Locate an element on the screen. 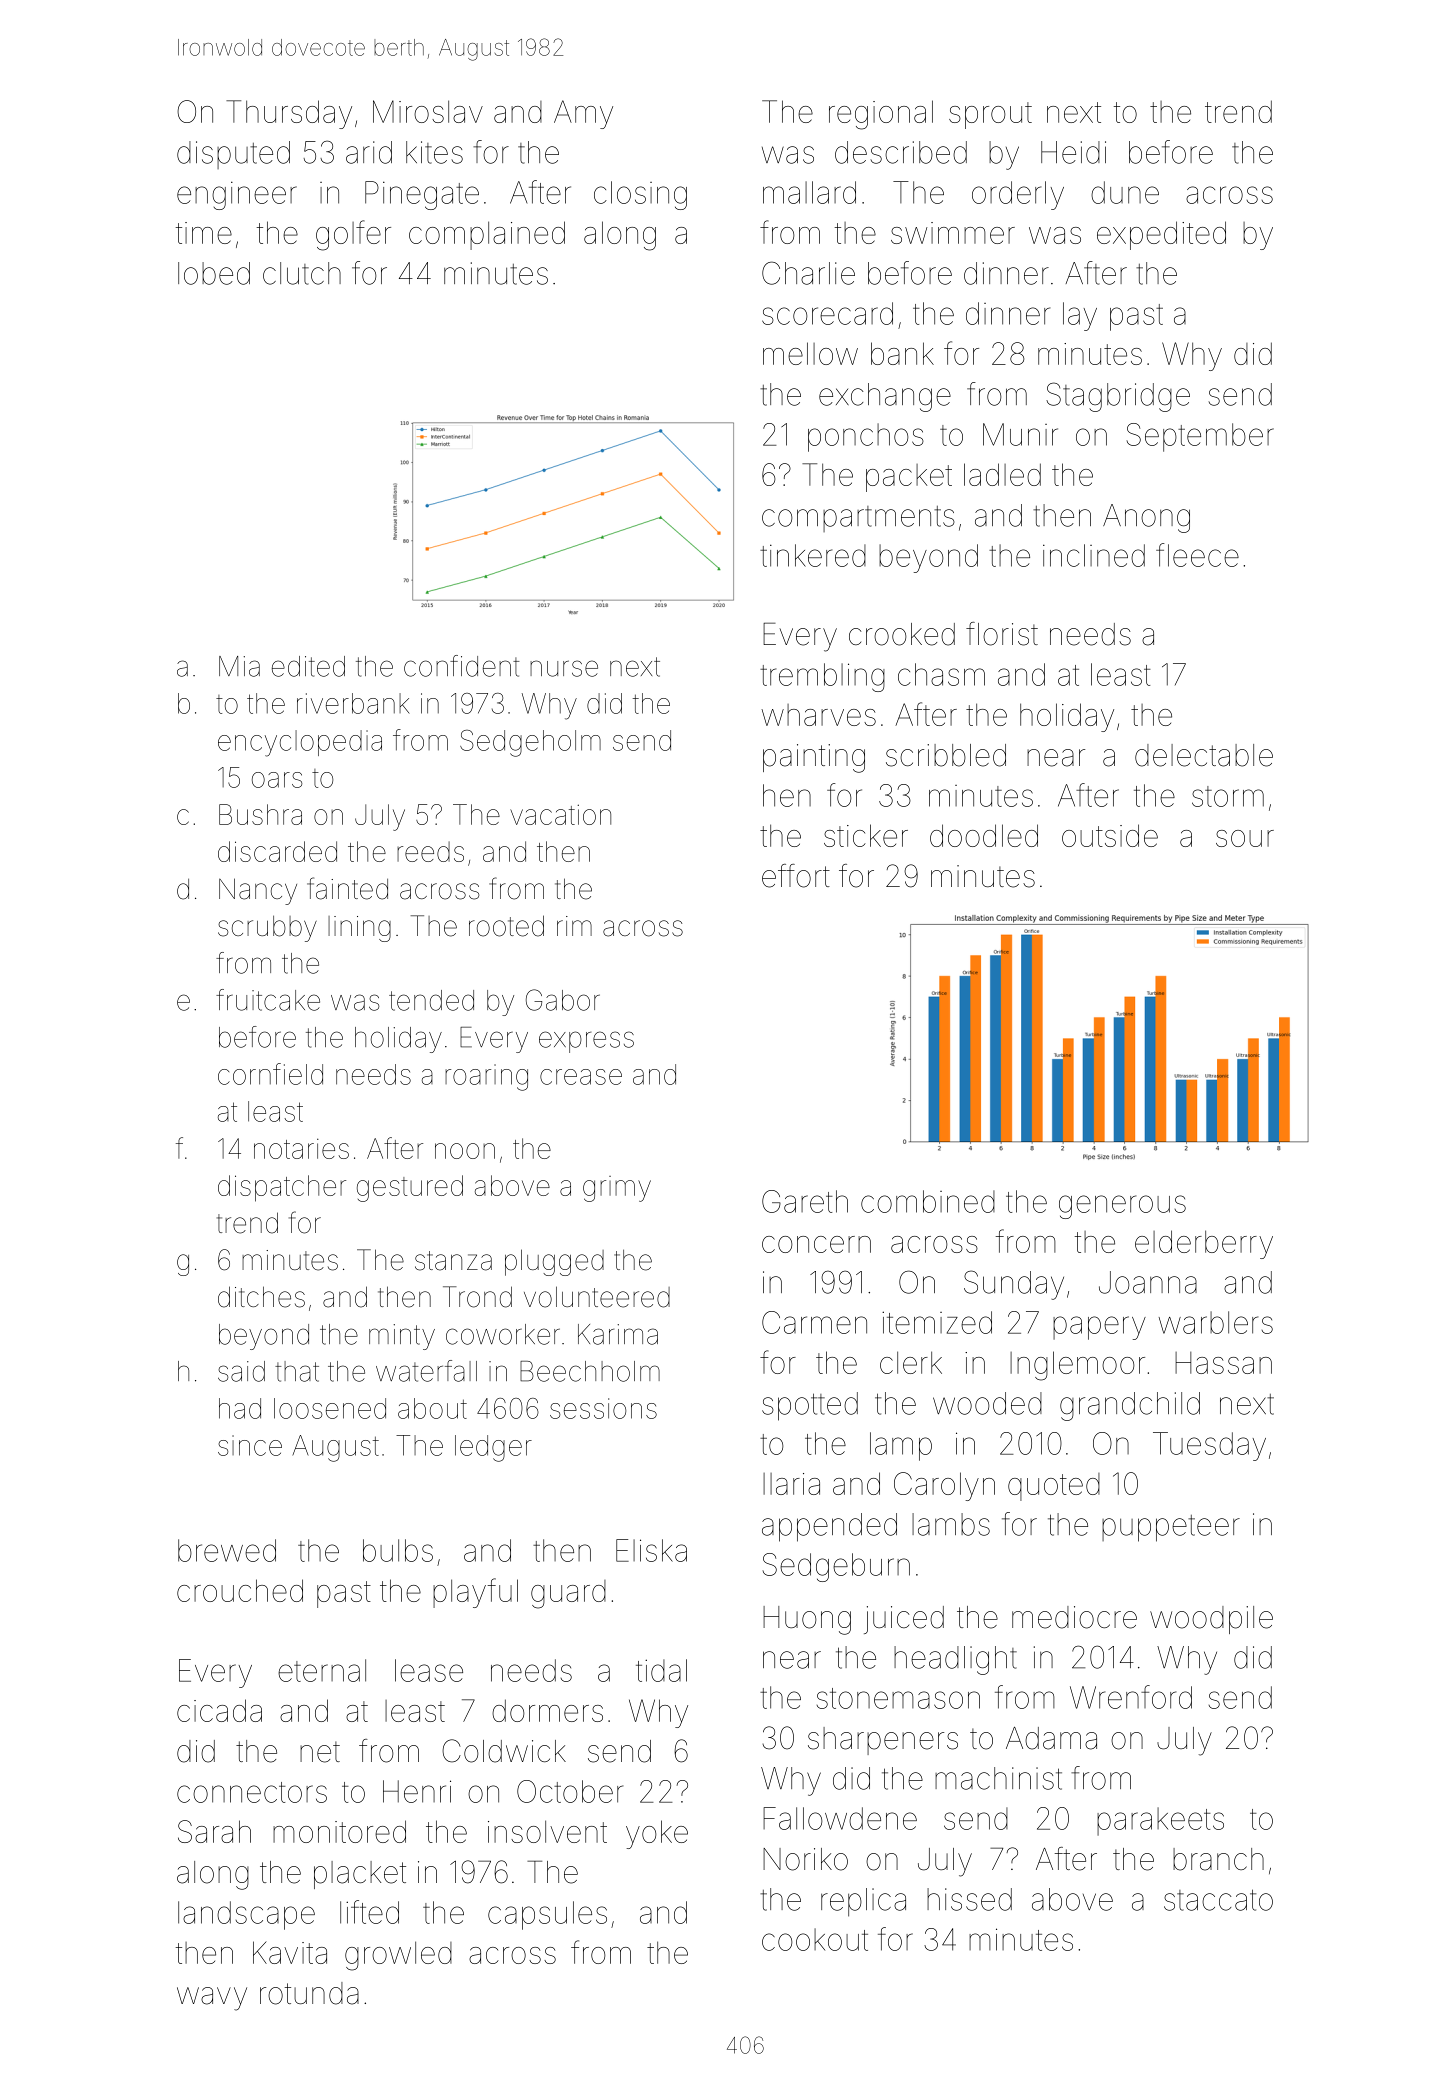 The height and width of the screenshot is (2100, 1450). capsules is located at coordinates (547, 1915).
